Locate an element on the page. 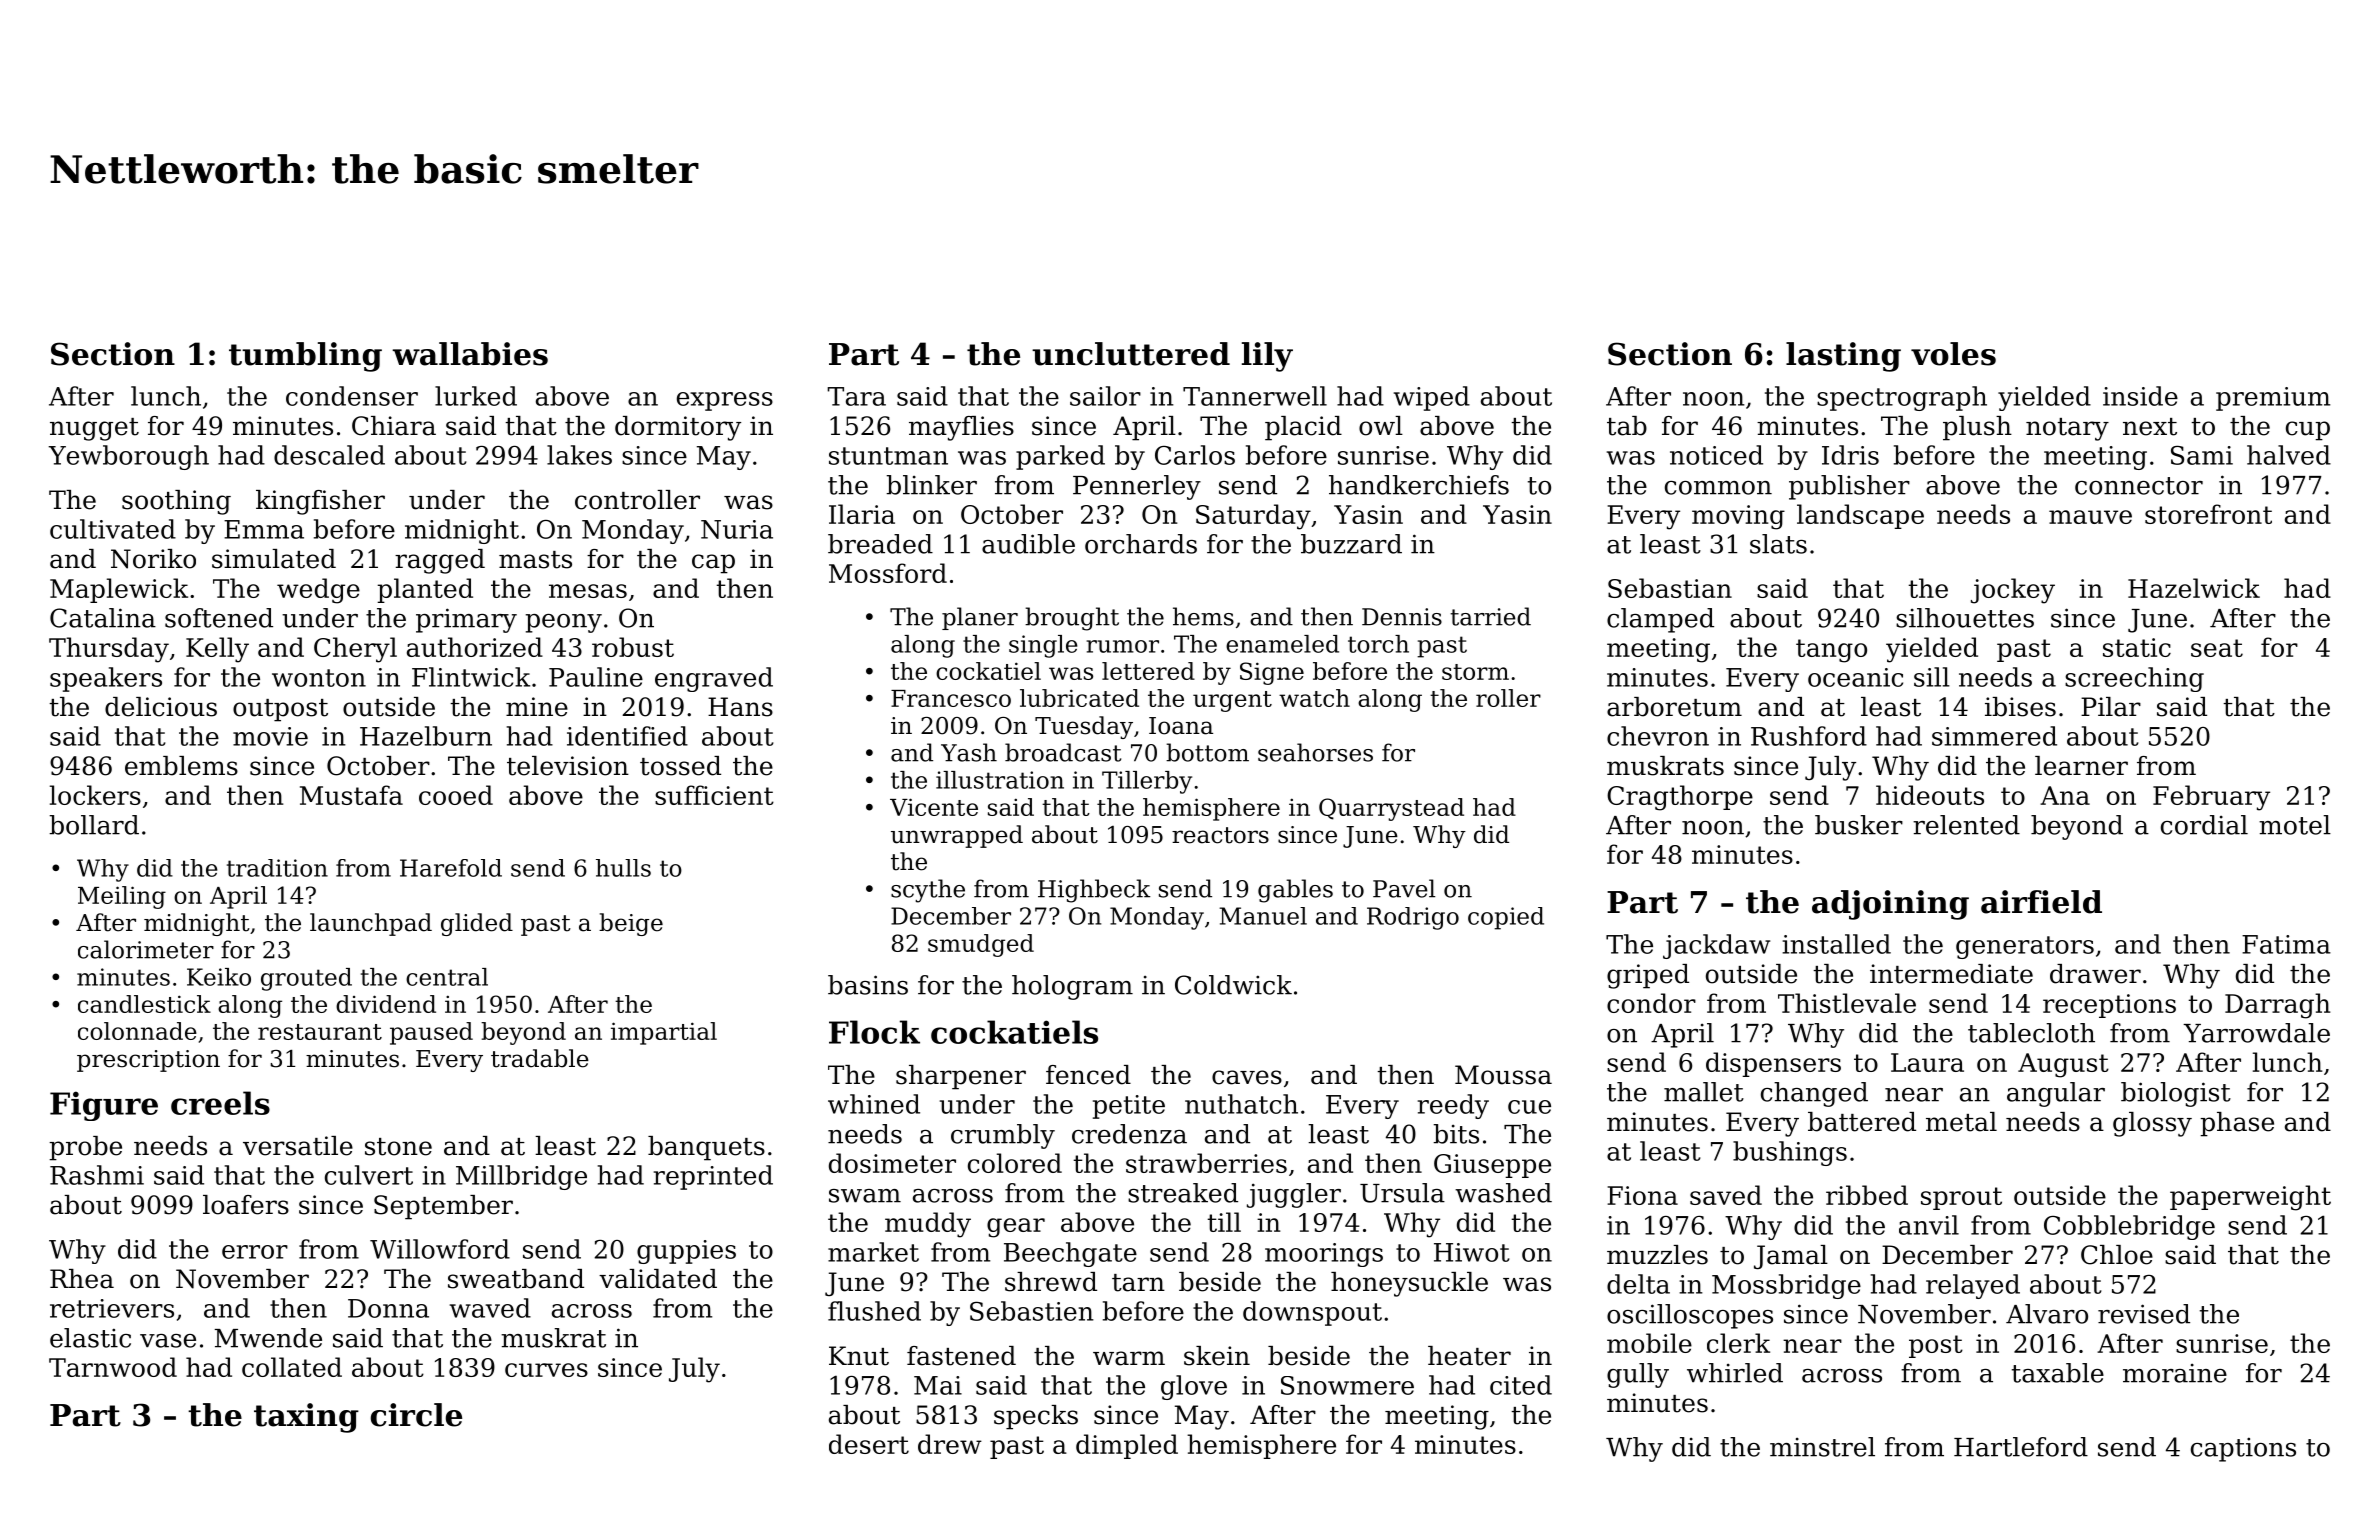 Image resolution: width=2380 pixels, height=1540 pixels. Rodrigo is located at coordinates (1413, 918).
